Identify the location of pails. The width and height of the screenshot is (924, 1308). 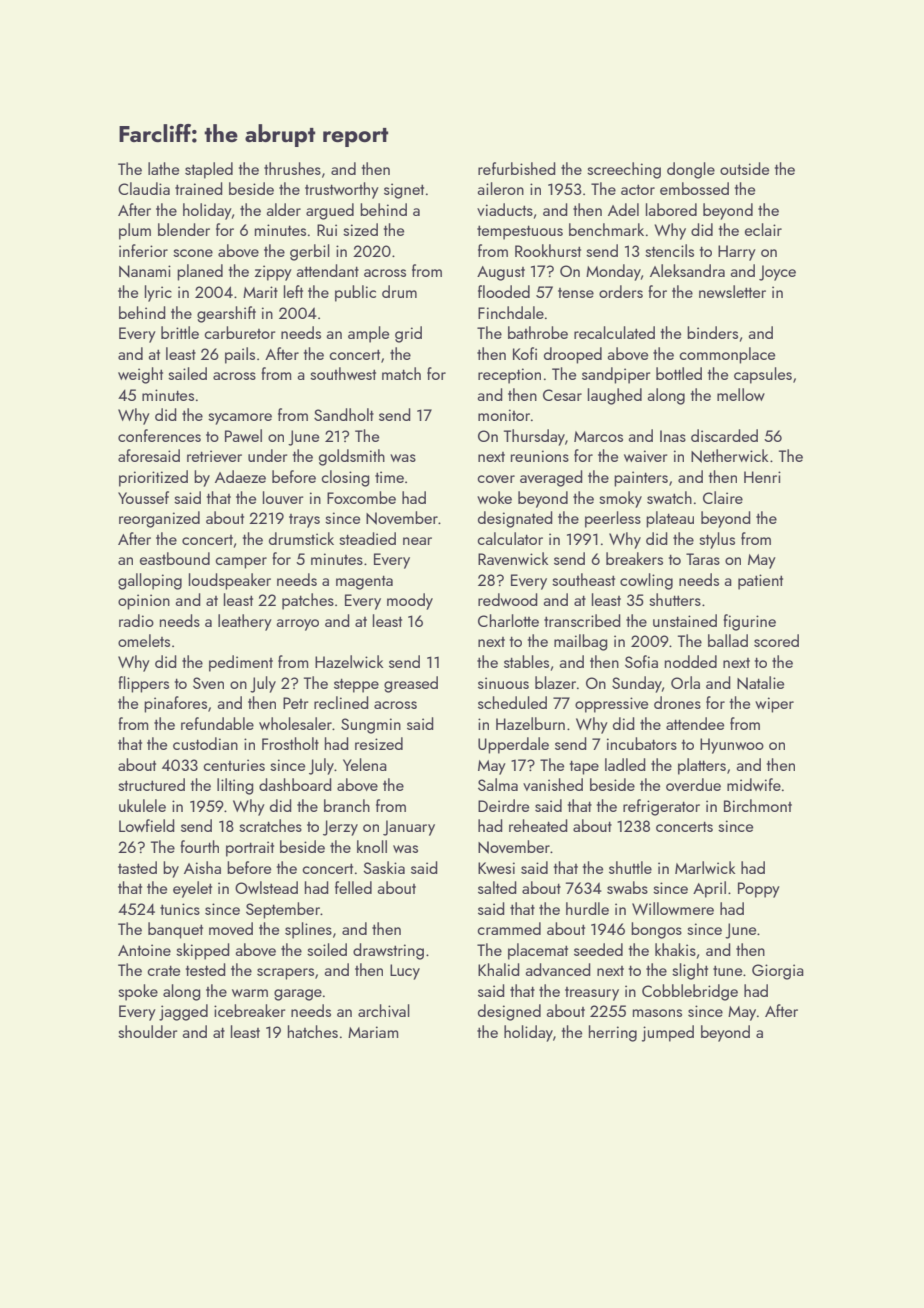
(240, 355).
